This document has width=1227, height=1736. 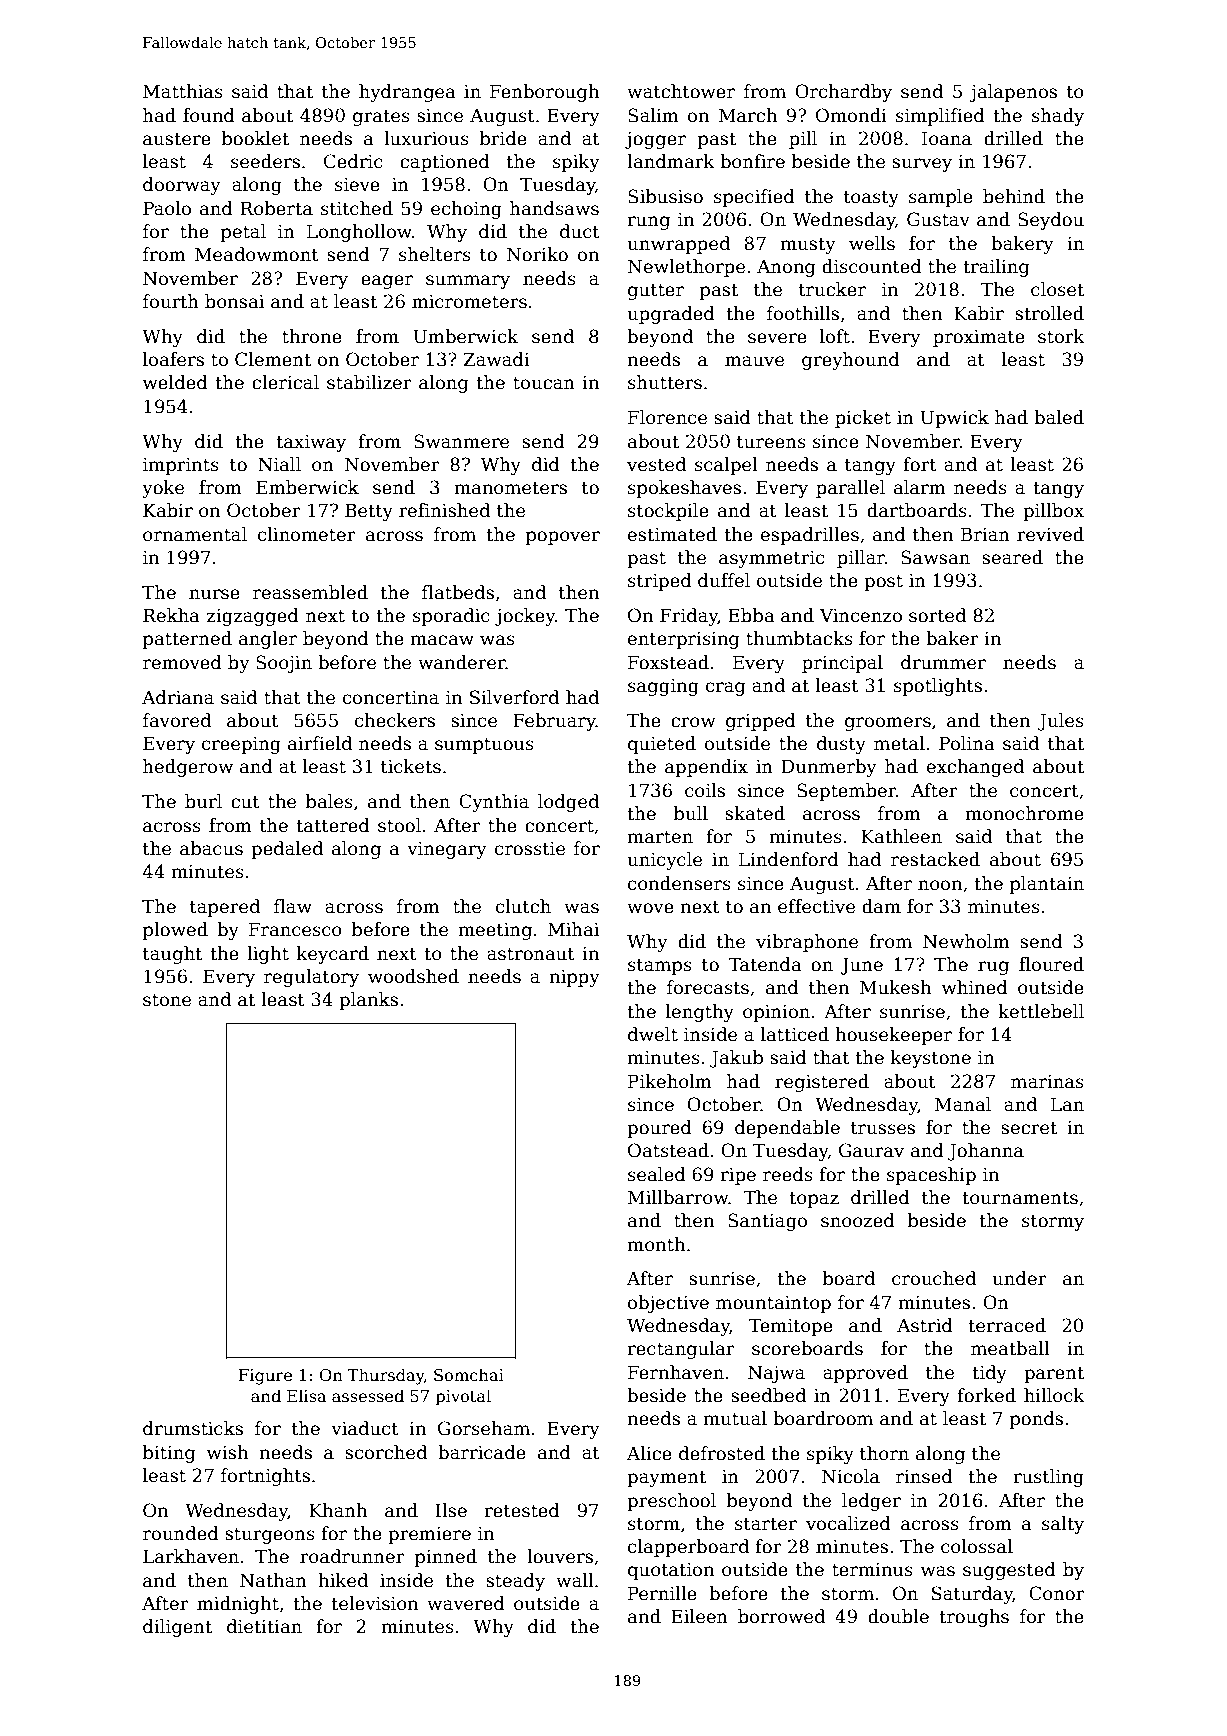 What do you see at coordinates (822, 1083) in the document?
I see `registered` at bounding box center [822, 1083].
